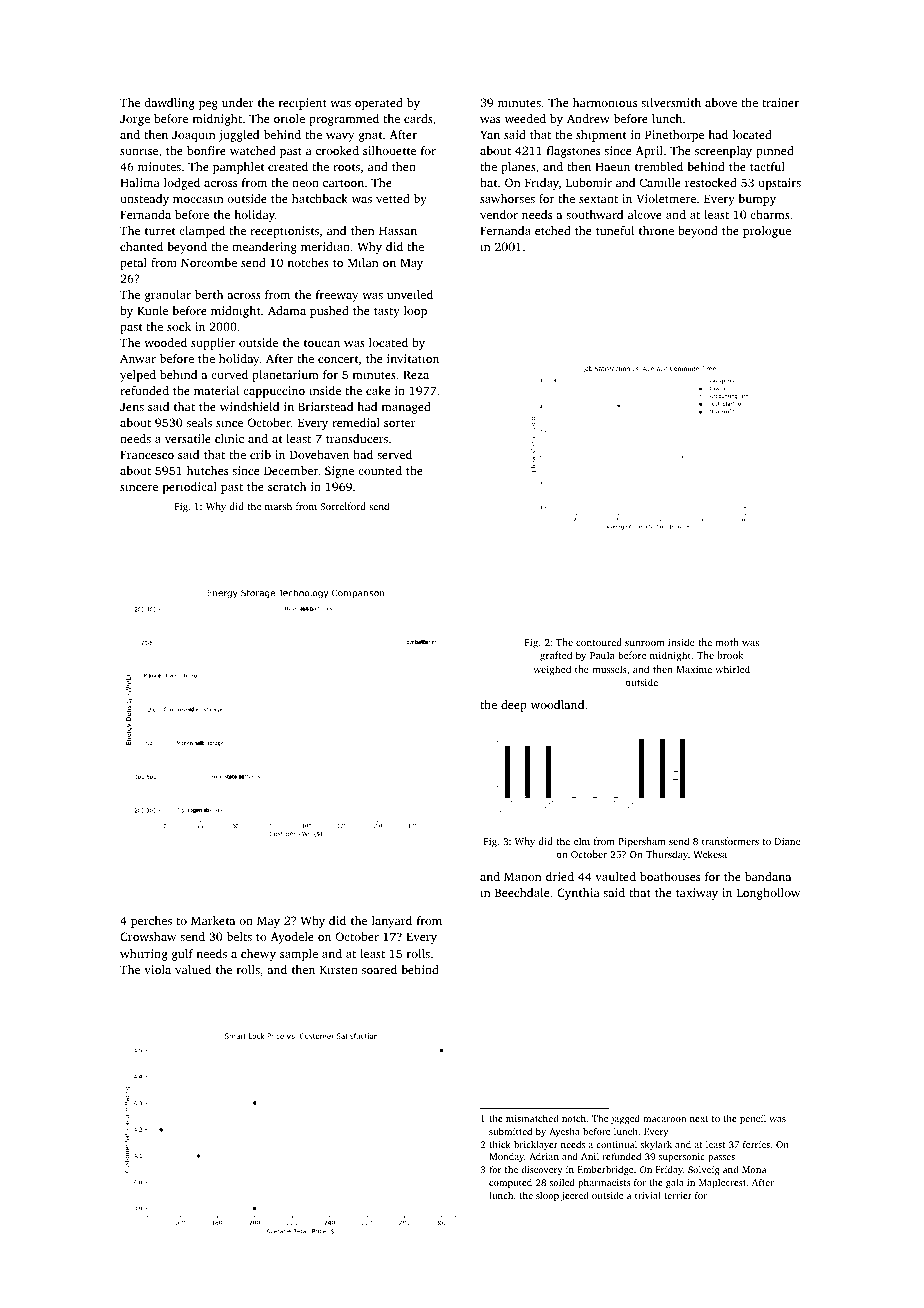 This screenshot has width=924, height=1308. Describe the element at coordinates (303, 104) in the screenshot. I see `recipient` at that location.
